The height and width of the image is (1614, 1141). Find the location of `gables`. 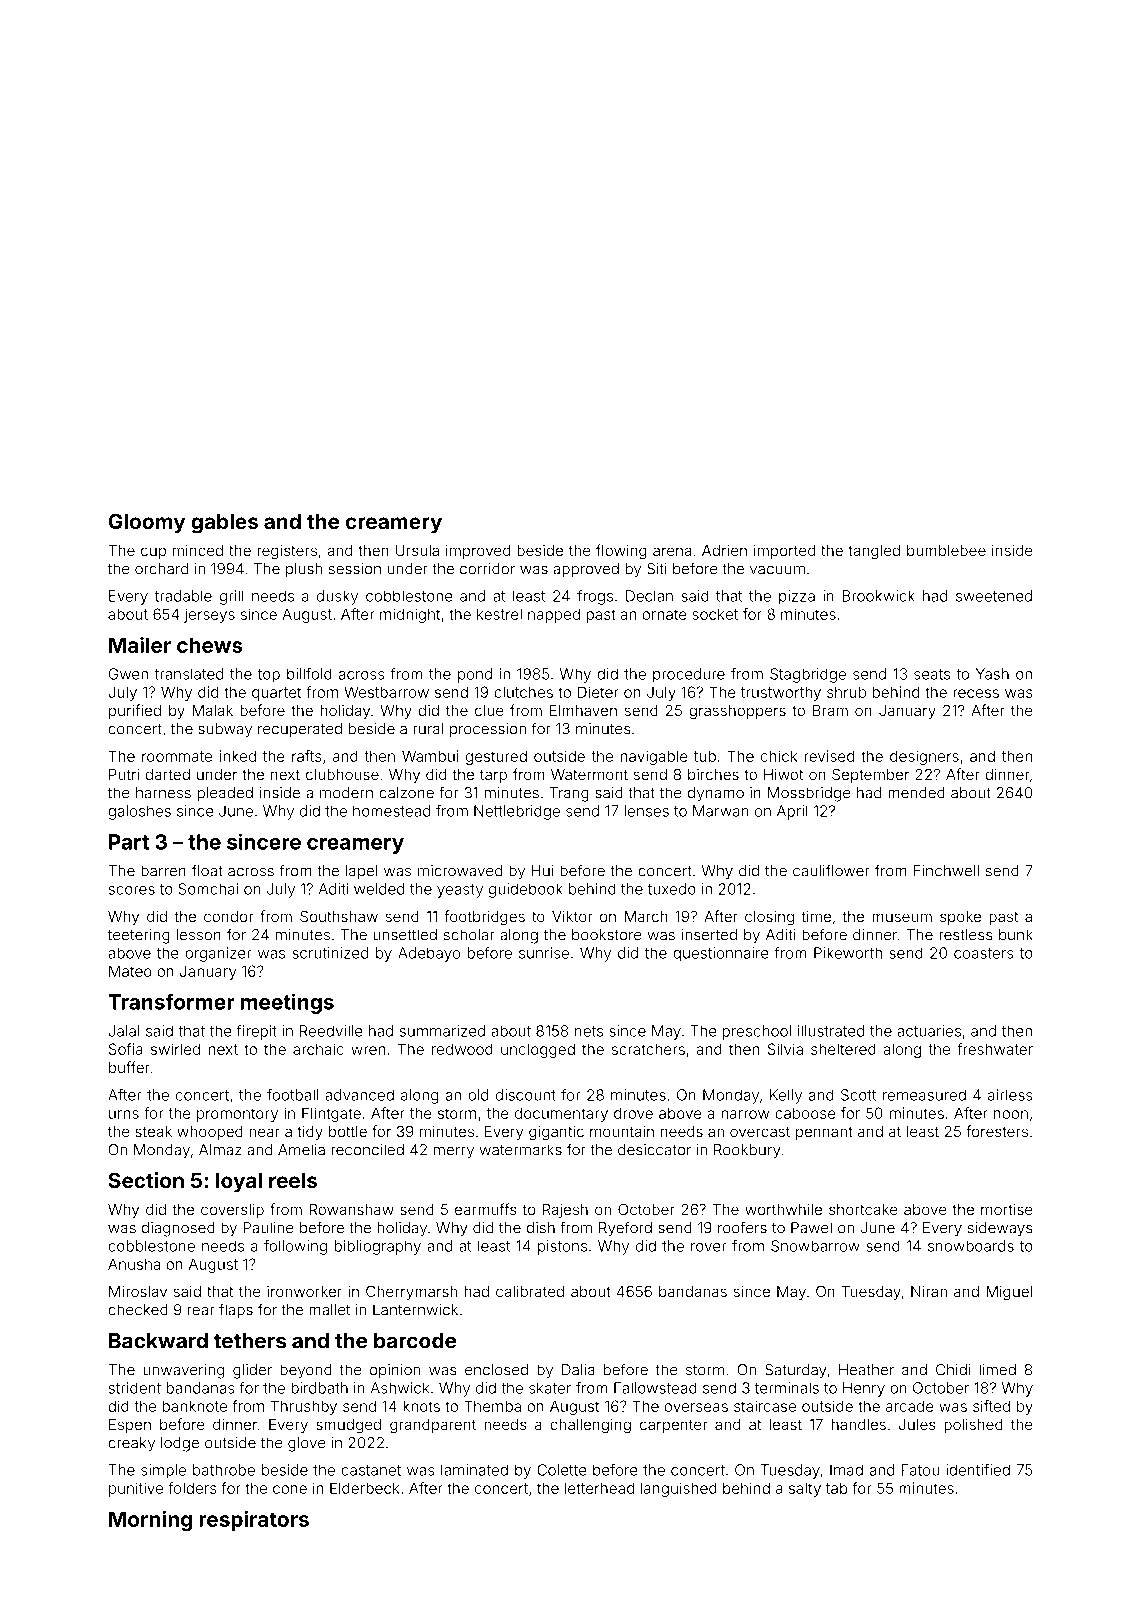

gables is located at coordinates (224, 524).
